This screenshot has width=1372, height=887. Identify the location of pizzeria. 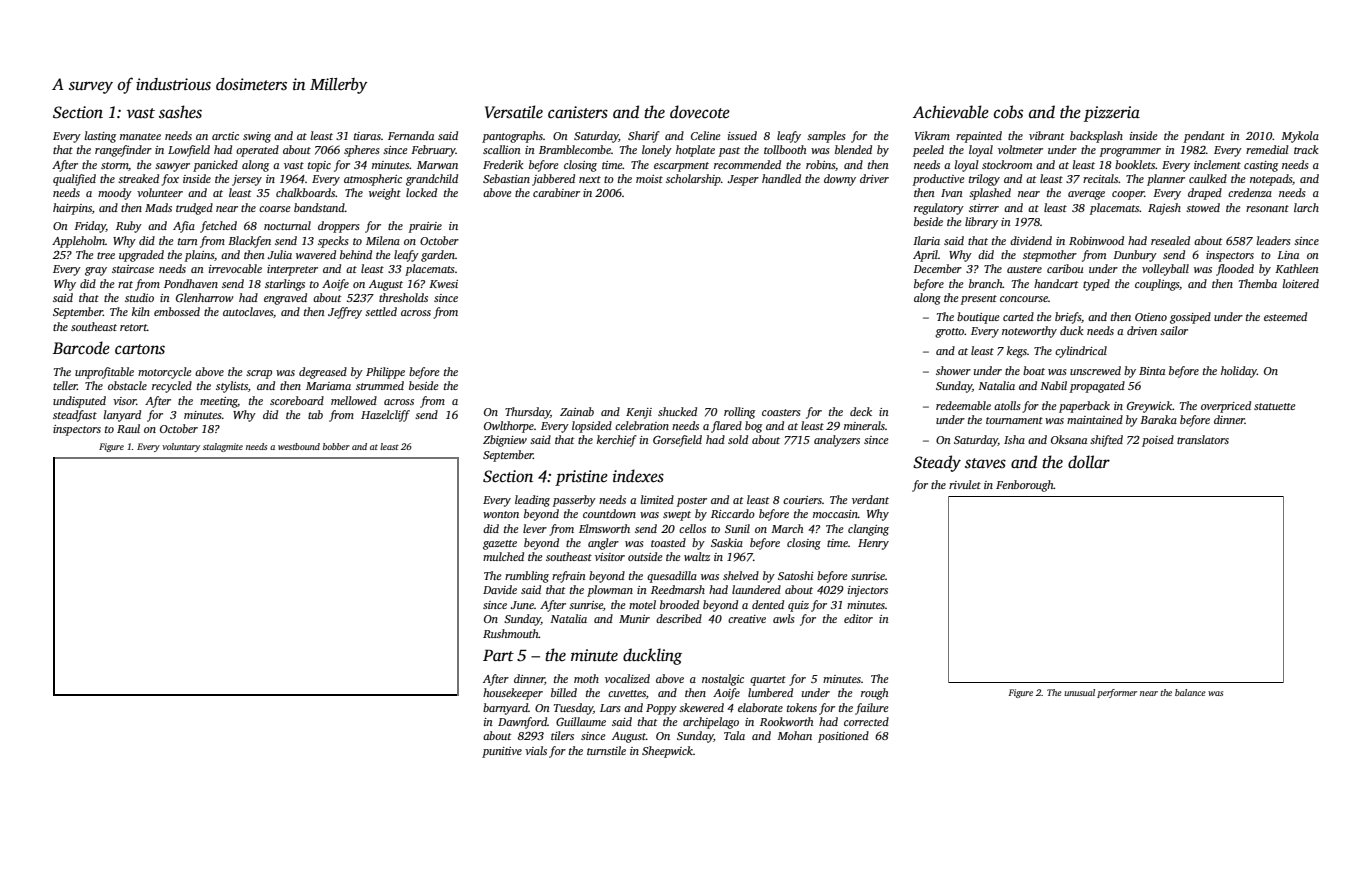
(1112, 114).
